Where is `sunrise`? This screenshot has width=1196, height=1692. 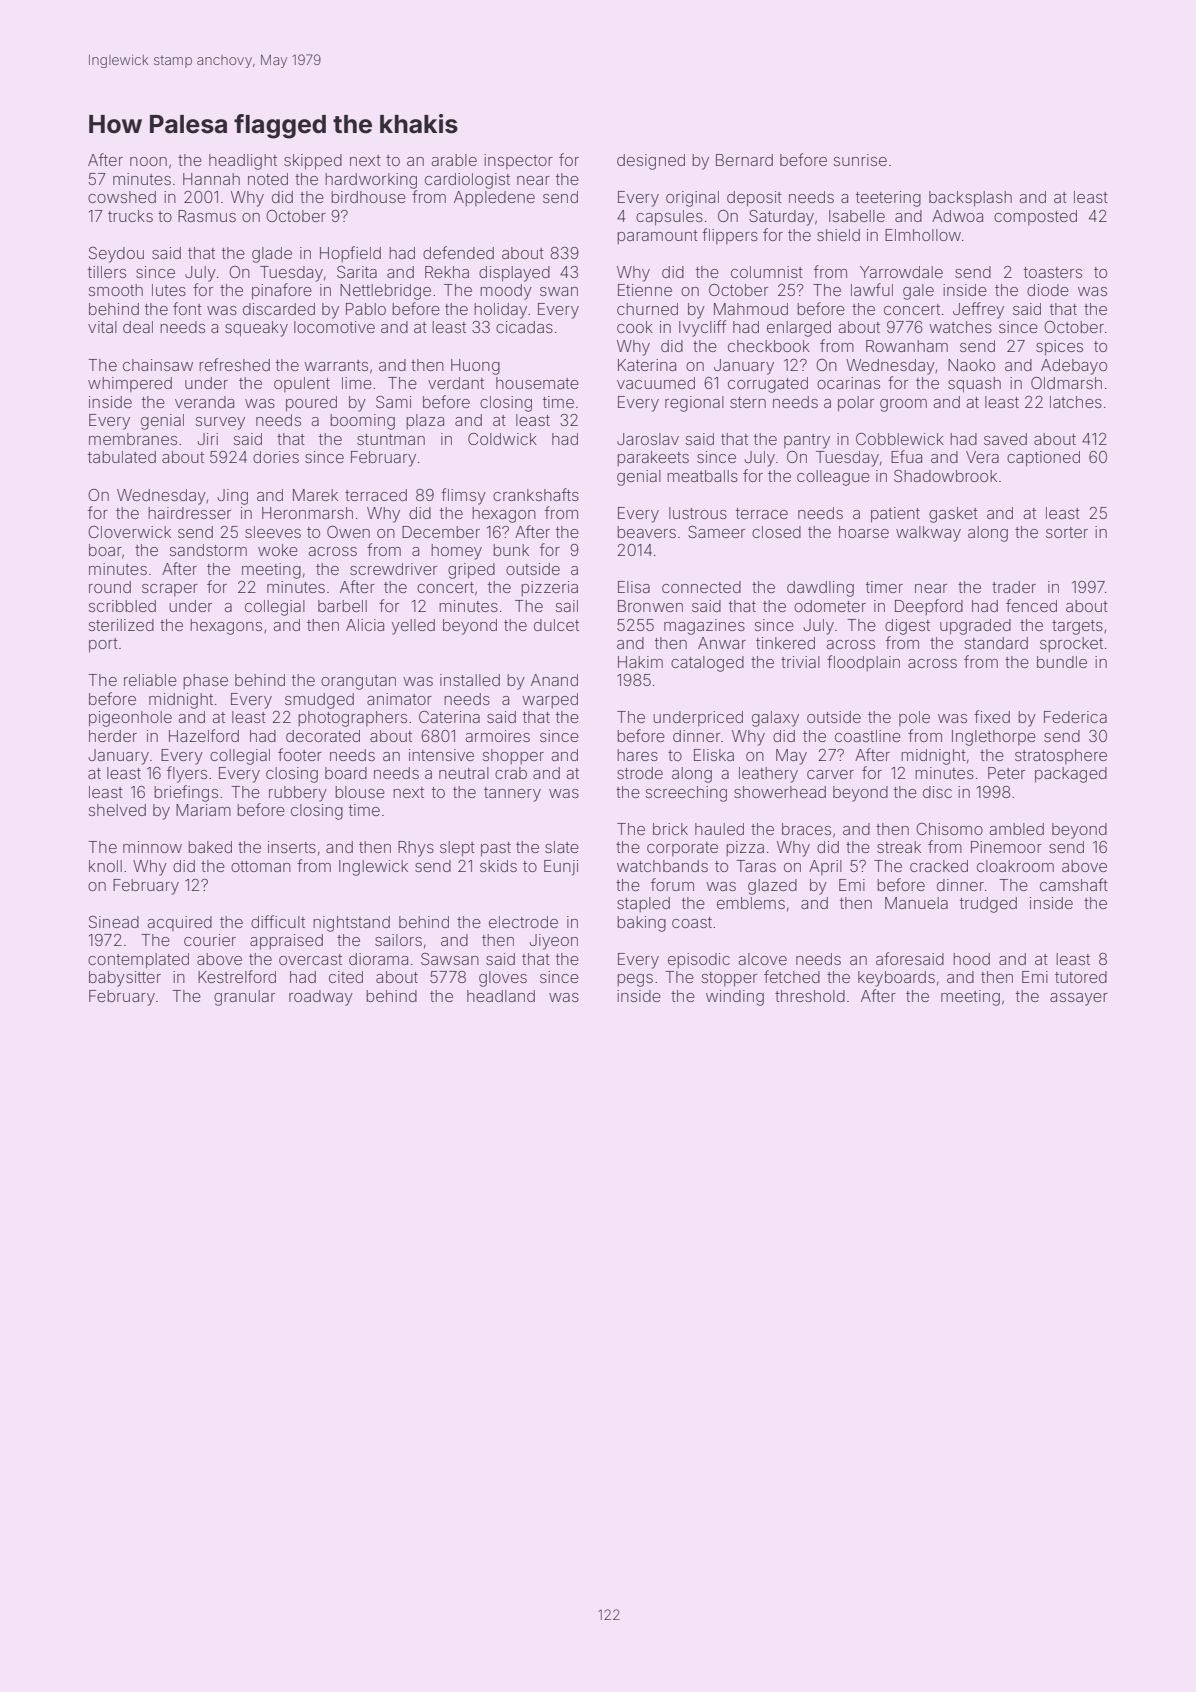 sunrise is located at coordinates (860, 160).
